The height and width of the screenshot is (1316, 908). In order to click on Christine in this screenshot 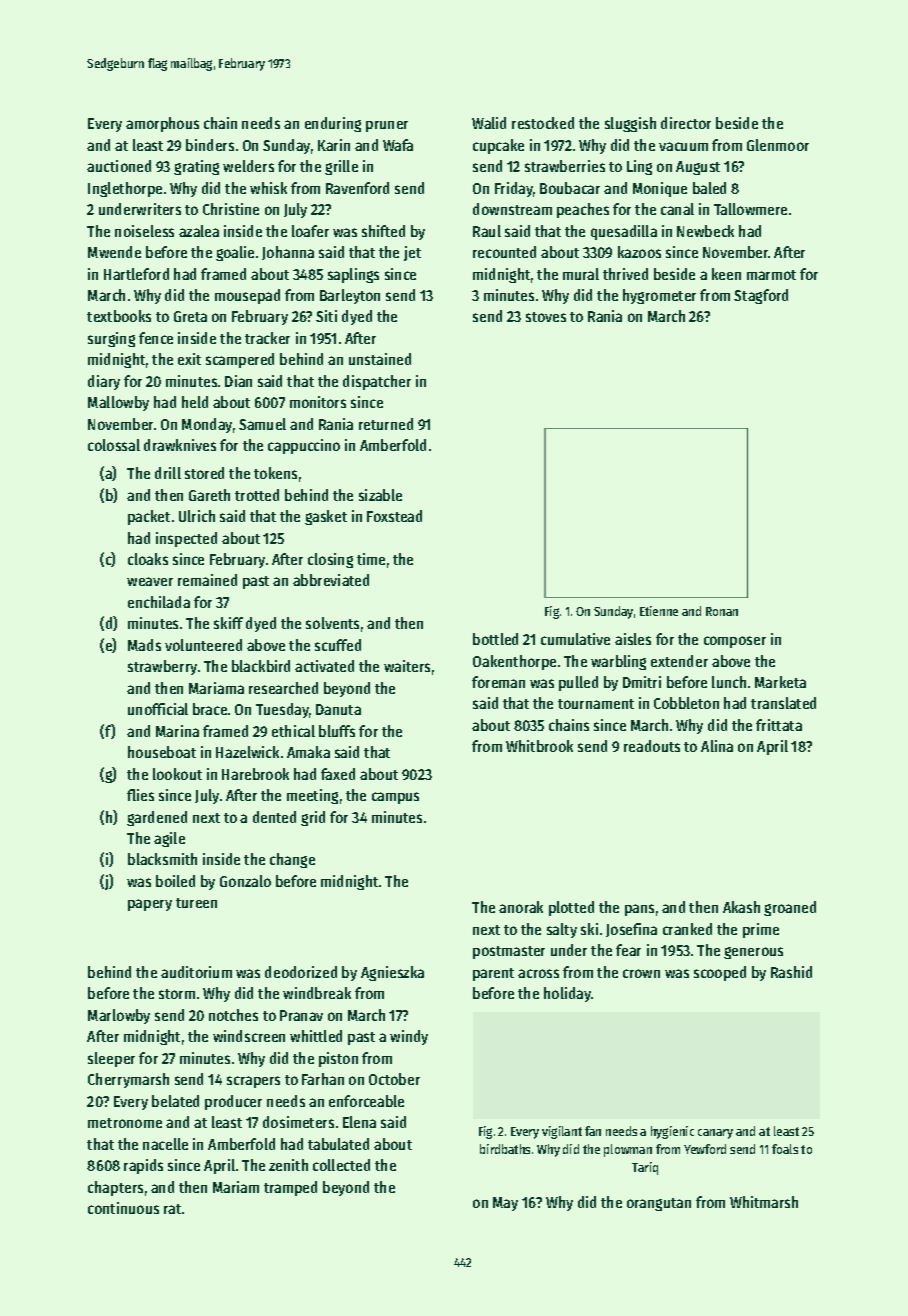, I will do `click(231, 209)`.
